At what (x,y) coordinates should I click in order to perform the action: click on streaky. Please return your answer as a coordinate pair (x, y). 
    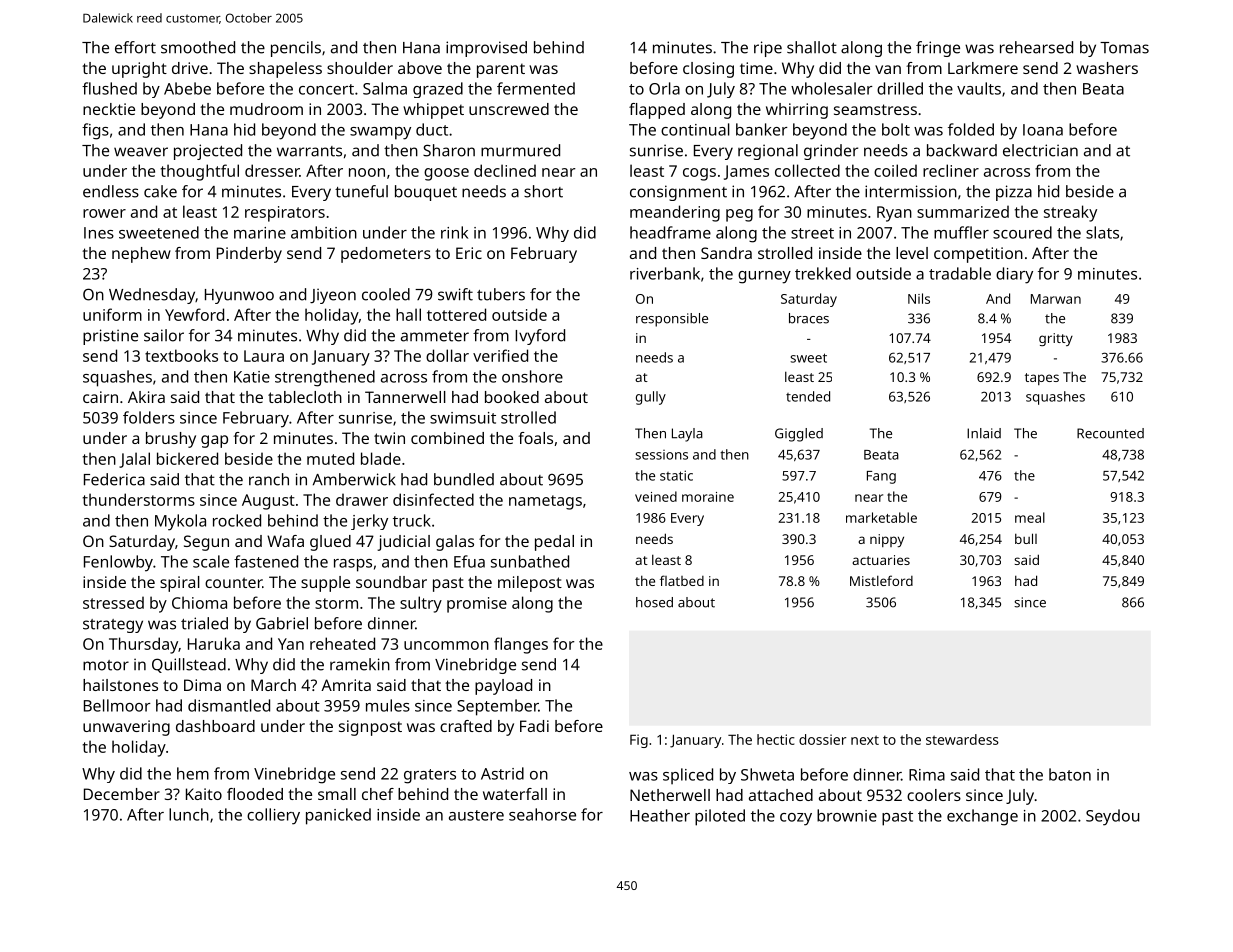
    Looking at the image, I should click on (1070, 213).
